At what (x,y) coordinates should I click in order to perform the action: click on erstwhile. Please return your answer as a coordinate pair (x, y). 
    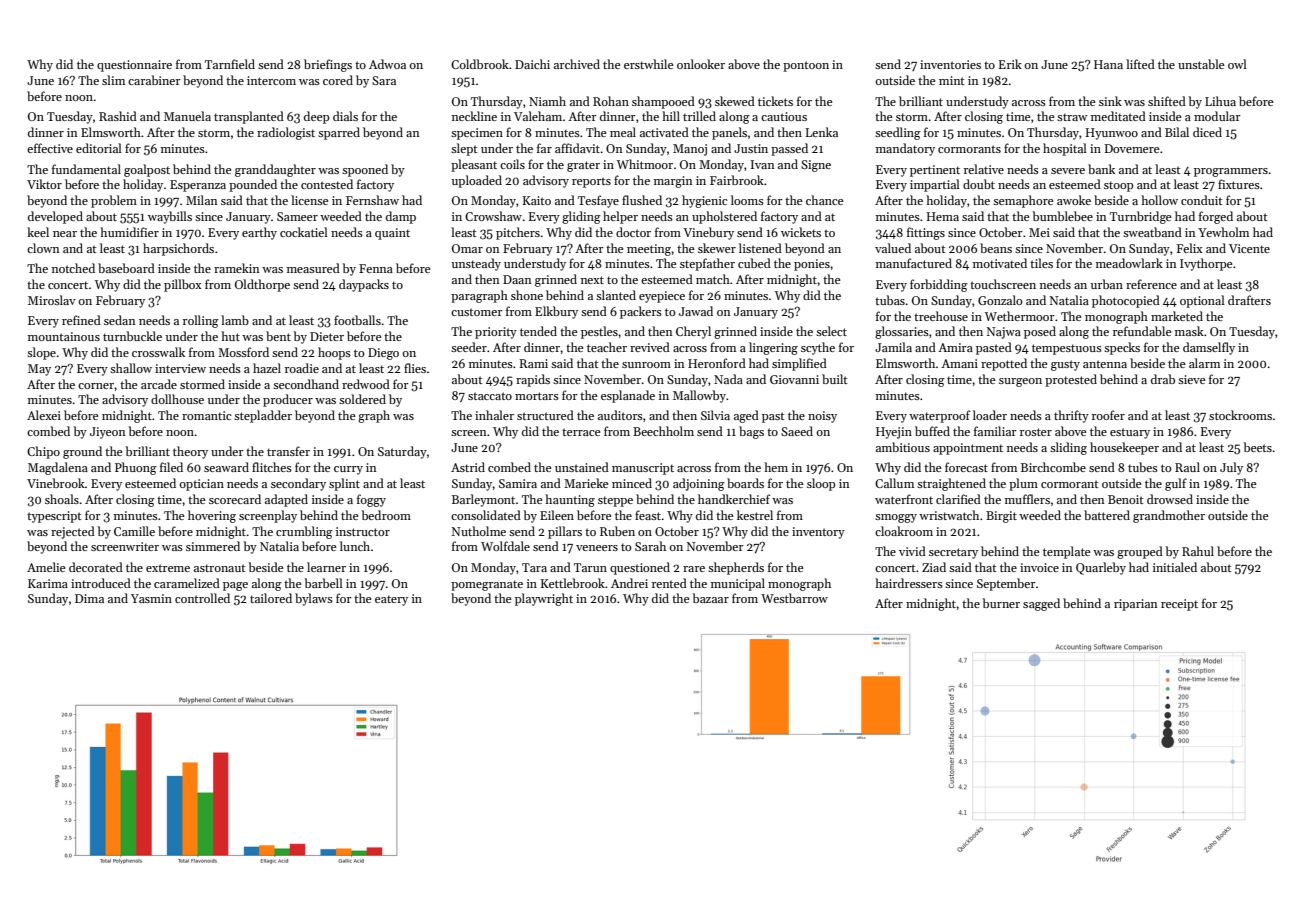
    Looking at the image, I should click on (649, 64).
